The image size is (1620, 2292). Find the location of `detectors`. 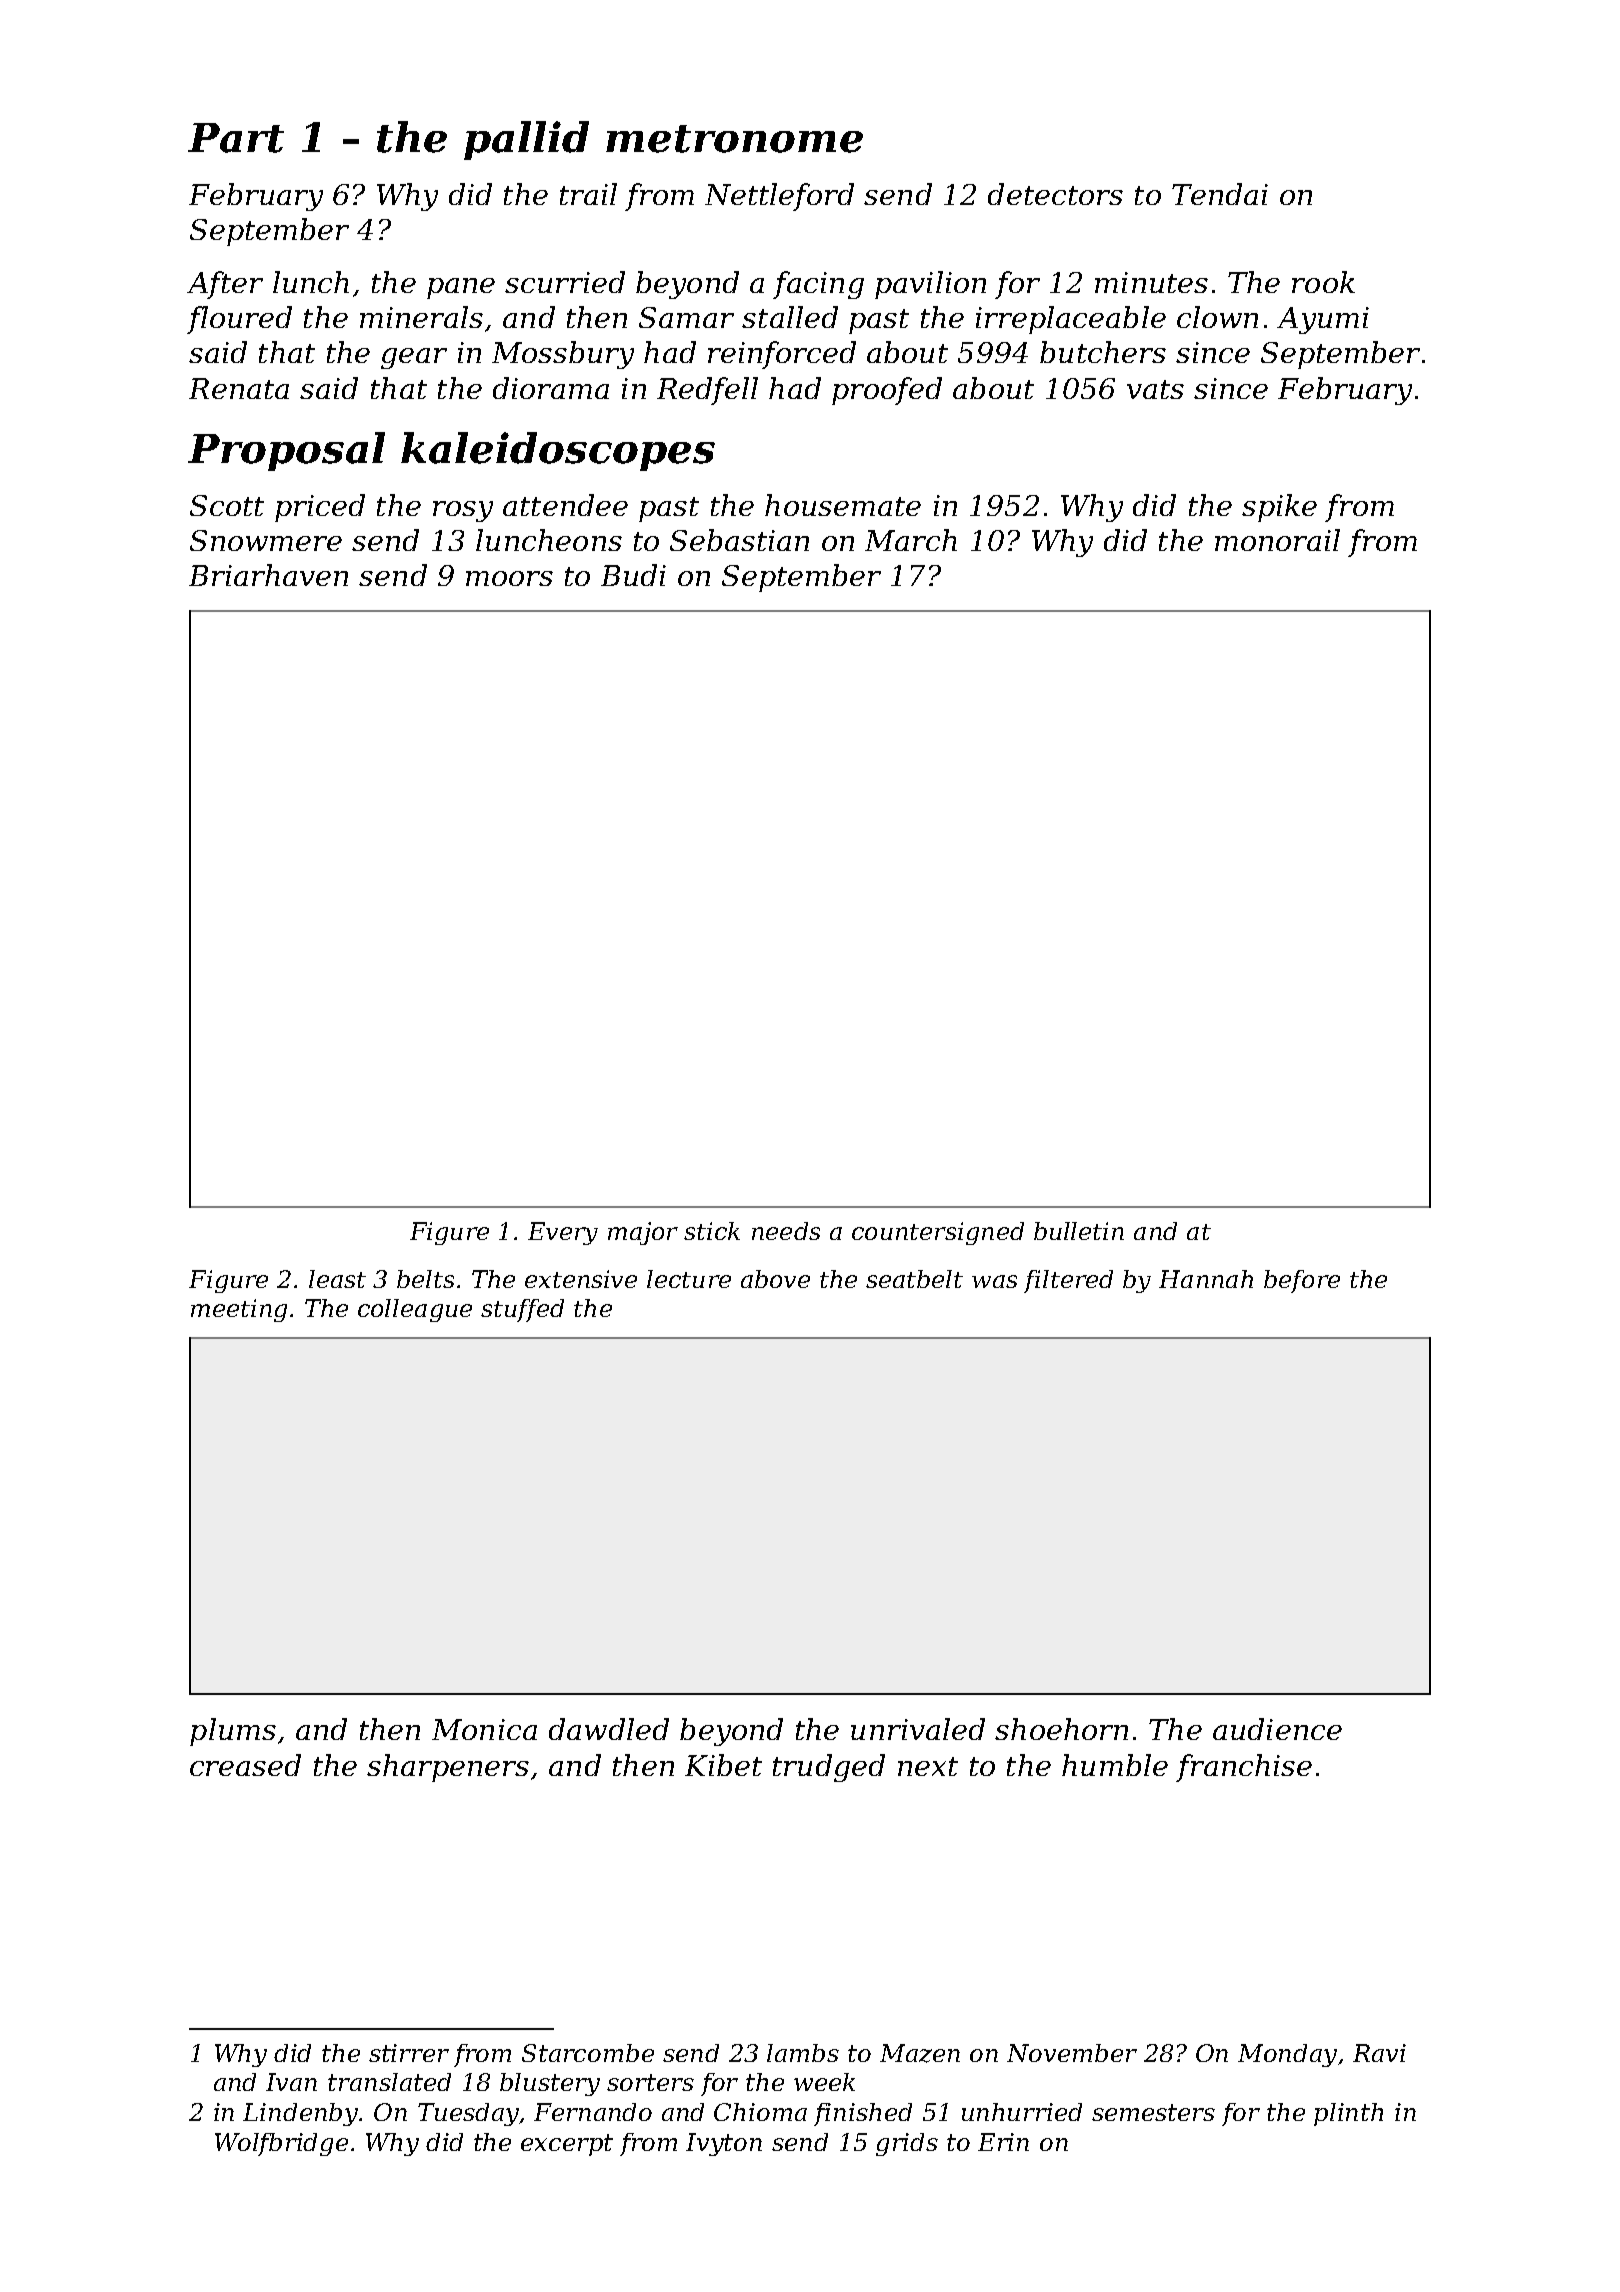

detectors is located at coordinates (1055, 194).
